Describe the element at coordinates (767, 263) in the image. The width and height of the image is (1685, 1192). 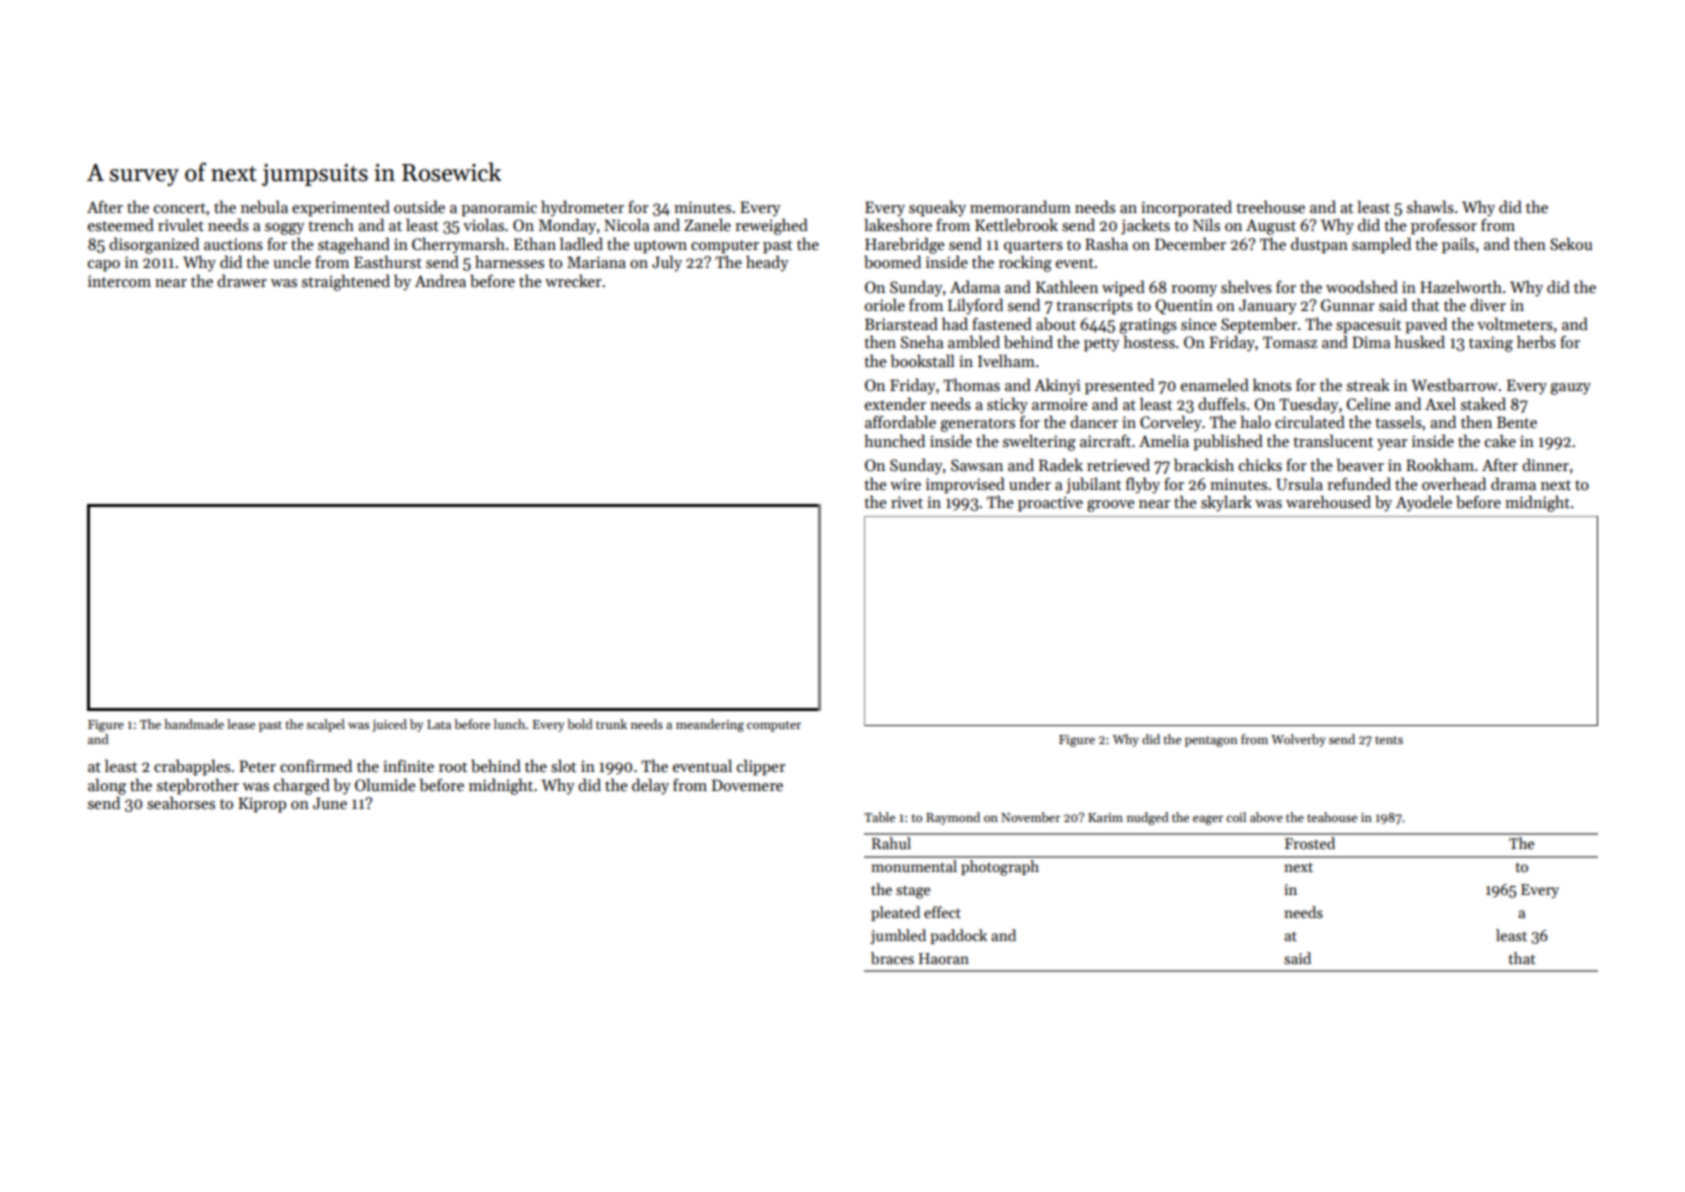
I see `heady` at that location.
